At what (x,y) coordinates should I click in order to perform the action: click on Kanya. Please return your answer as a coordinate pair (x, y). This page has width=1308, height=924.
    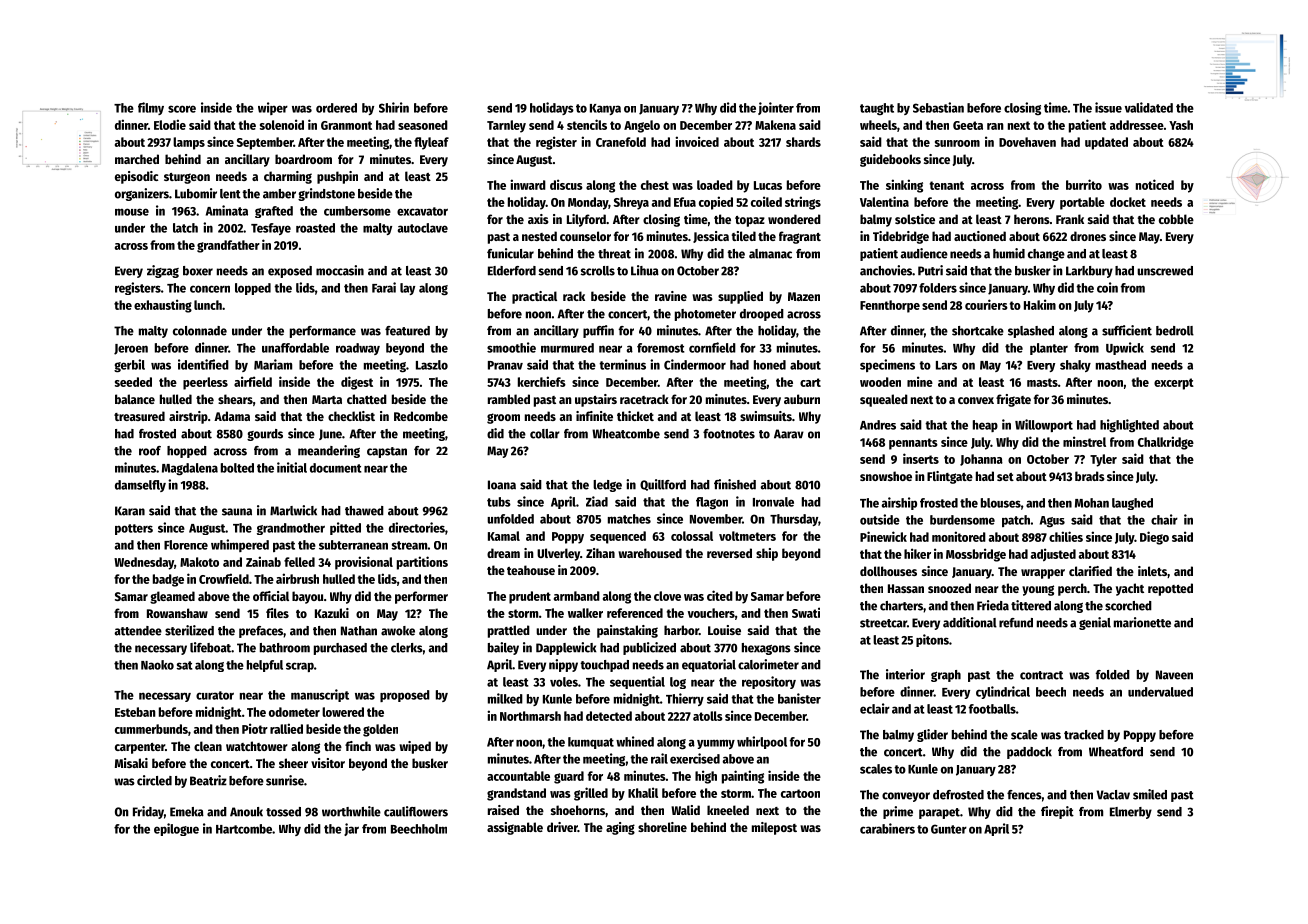
    Looking at the image, I should click on (605, 109).
